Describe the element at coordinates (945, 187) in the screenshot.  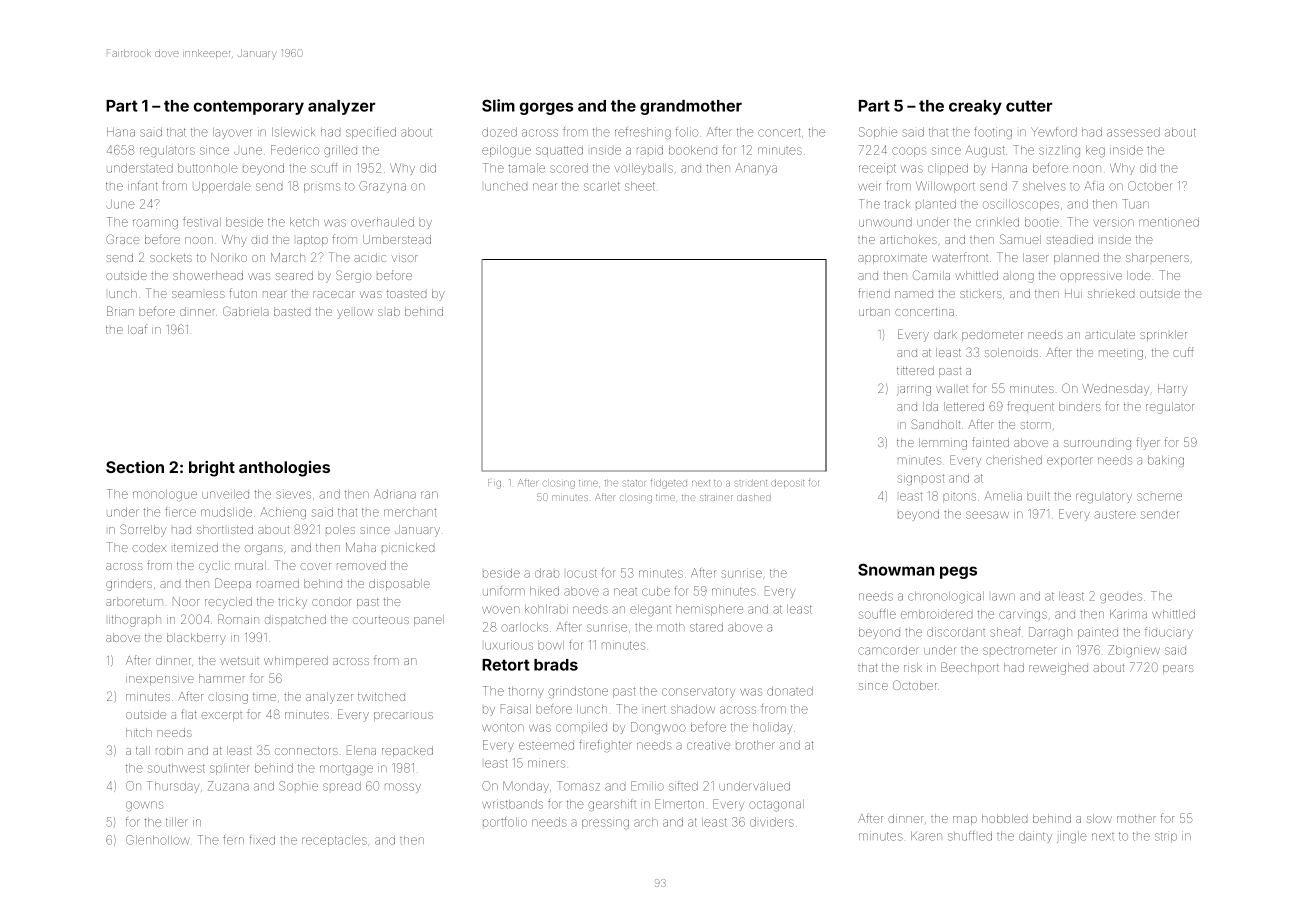
I see `Willowport` at that location.
